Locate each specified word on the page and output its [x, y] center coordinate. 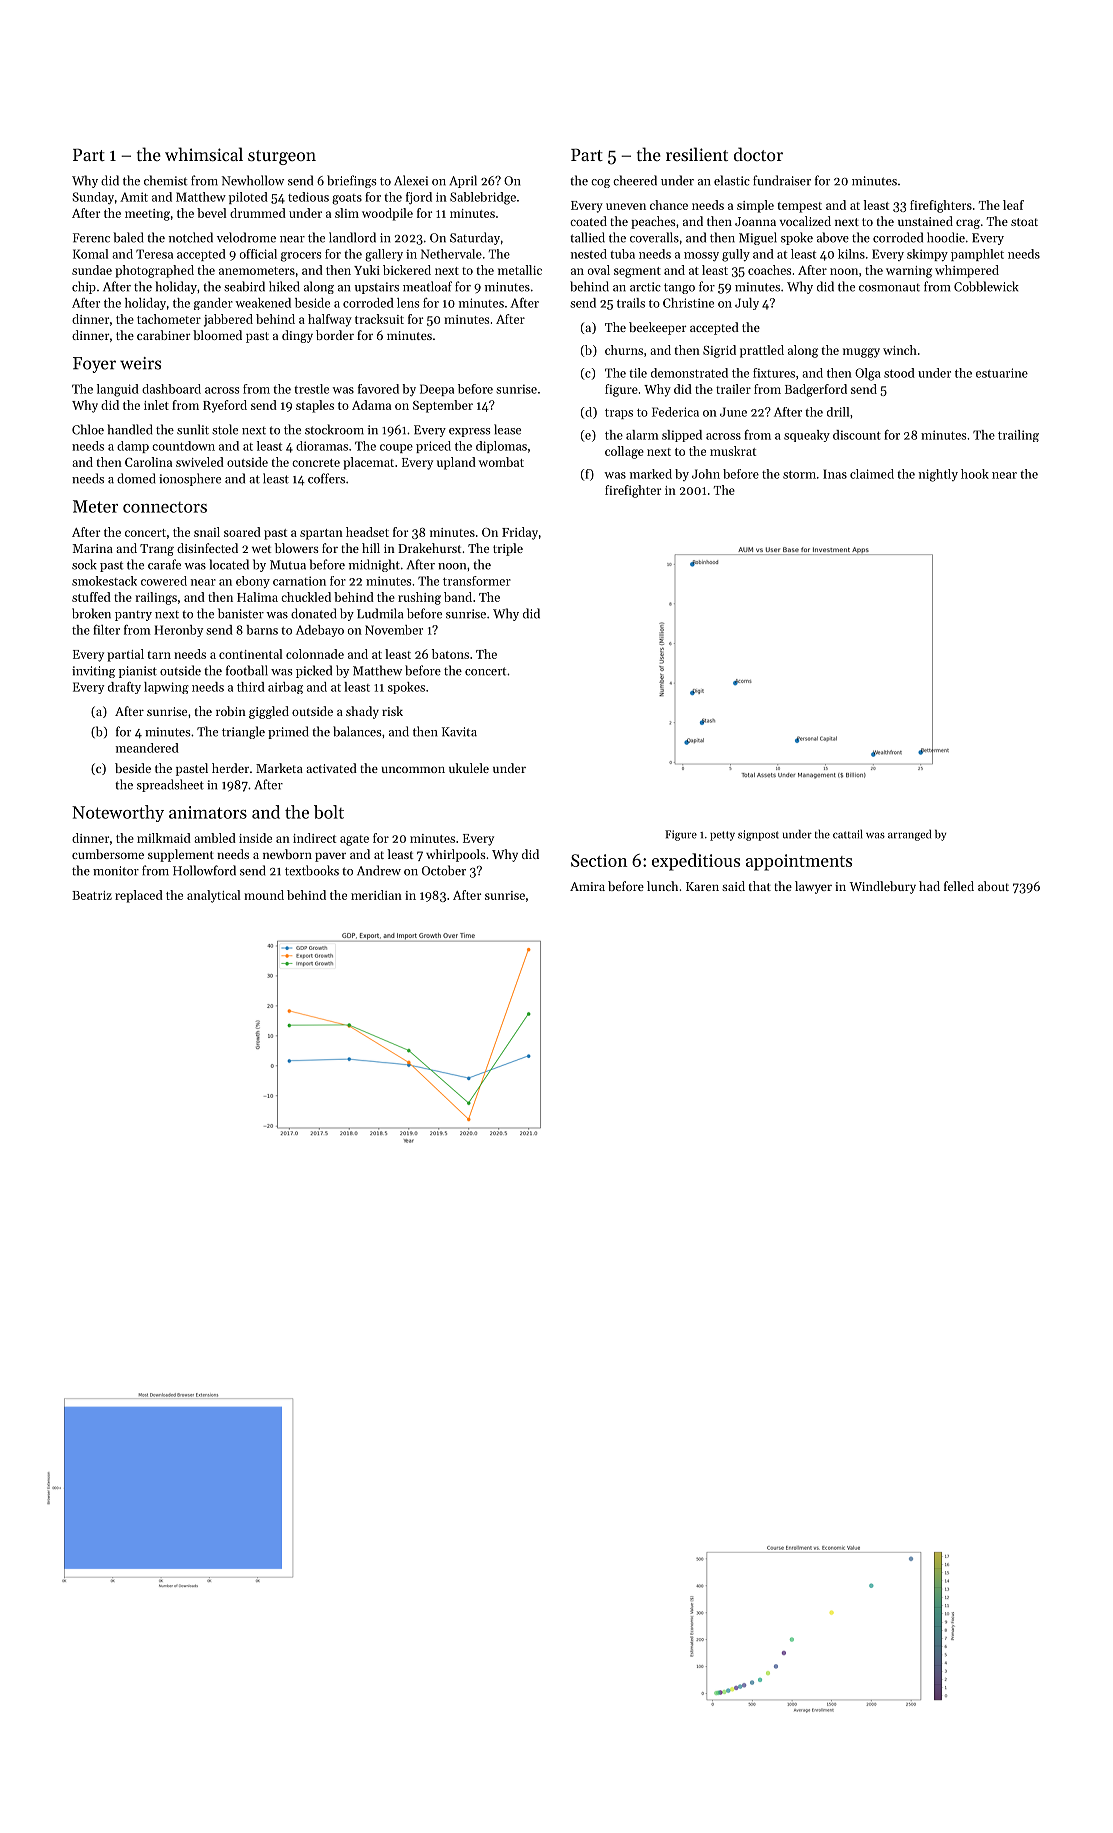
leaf [1013, 205]
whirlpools [456, 855]
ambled [215, 838]
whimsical [204, 154]
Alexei [411, 180]
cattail [847, 834]
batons [450, 654]
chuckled [306, 597]
